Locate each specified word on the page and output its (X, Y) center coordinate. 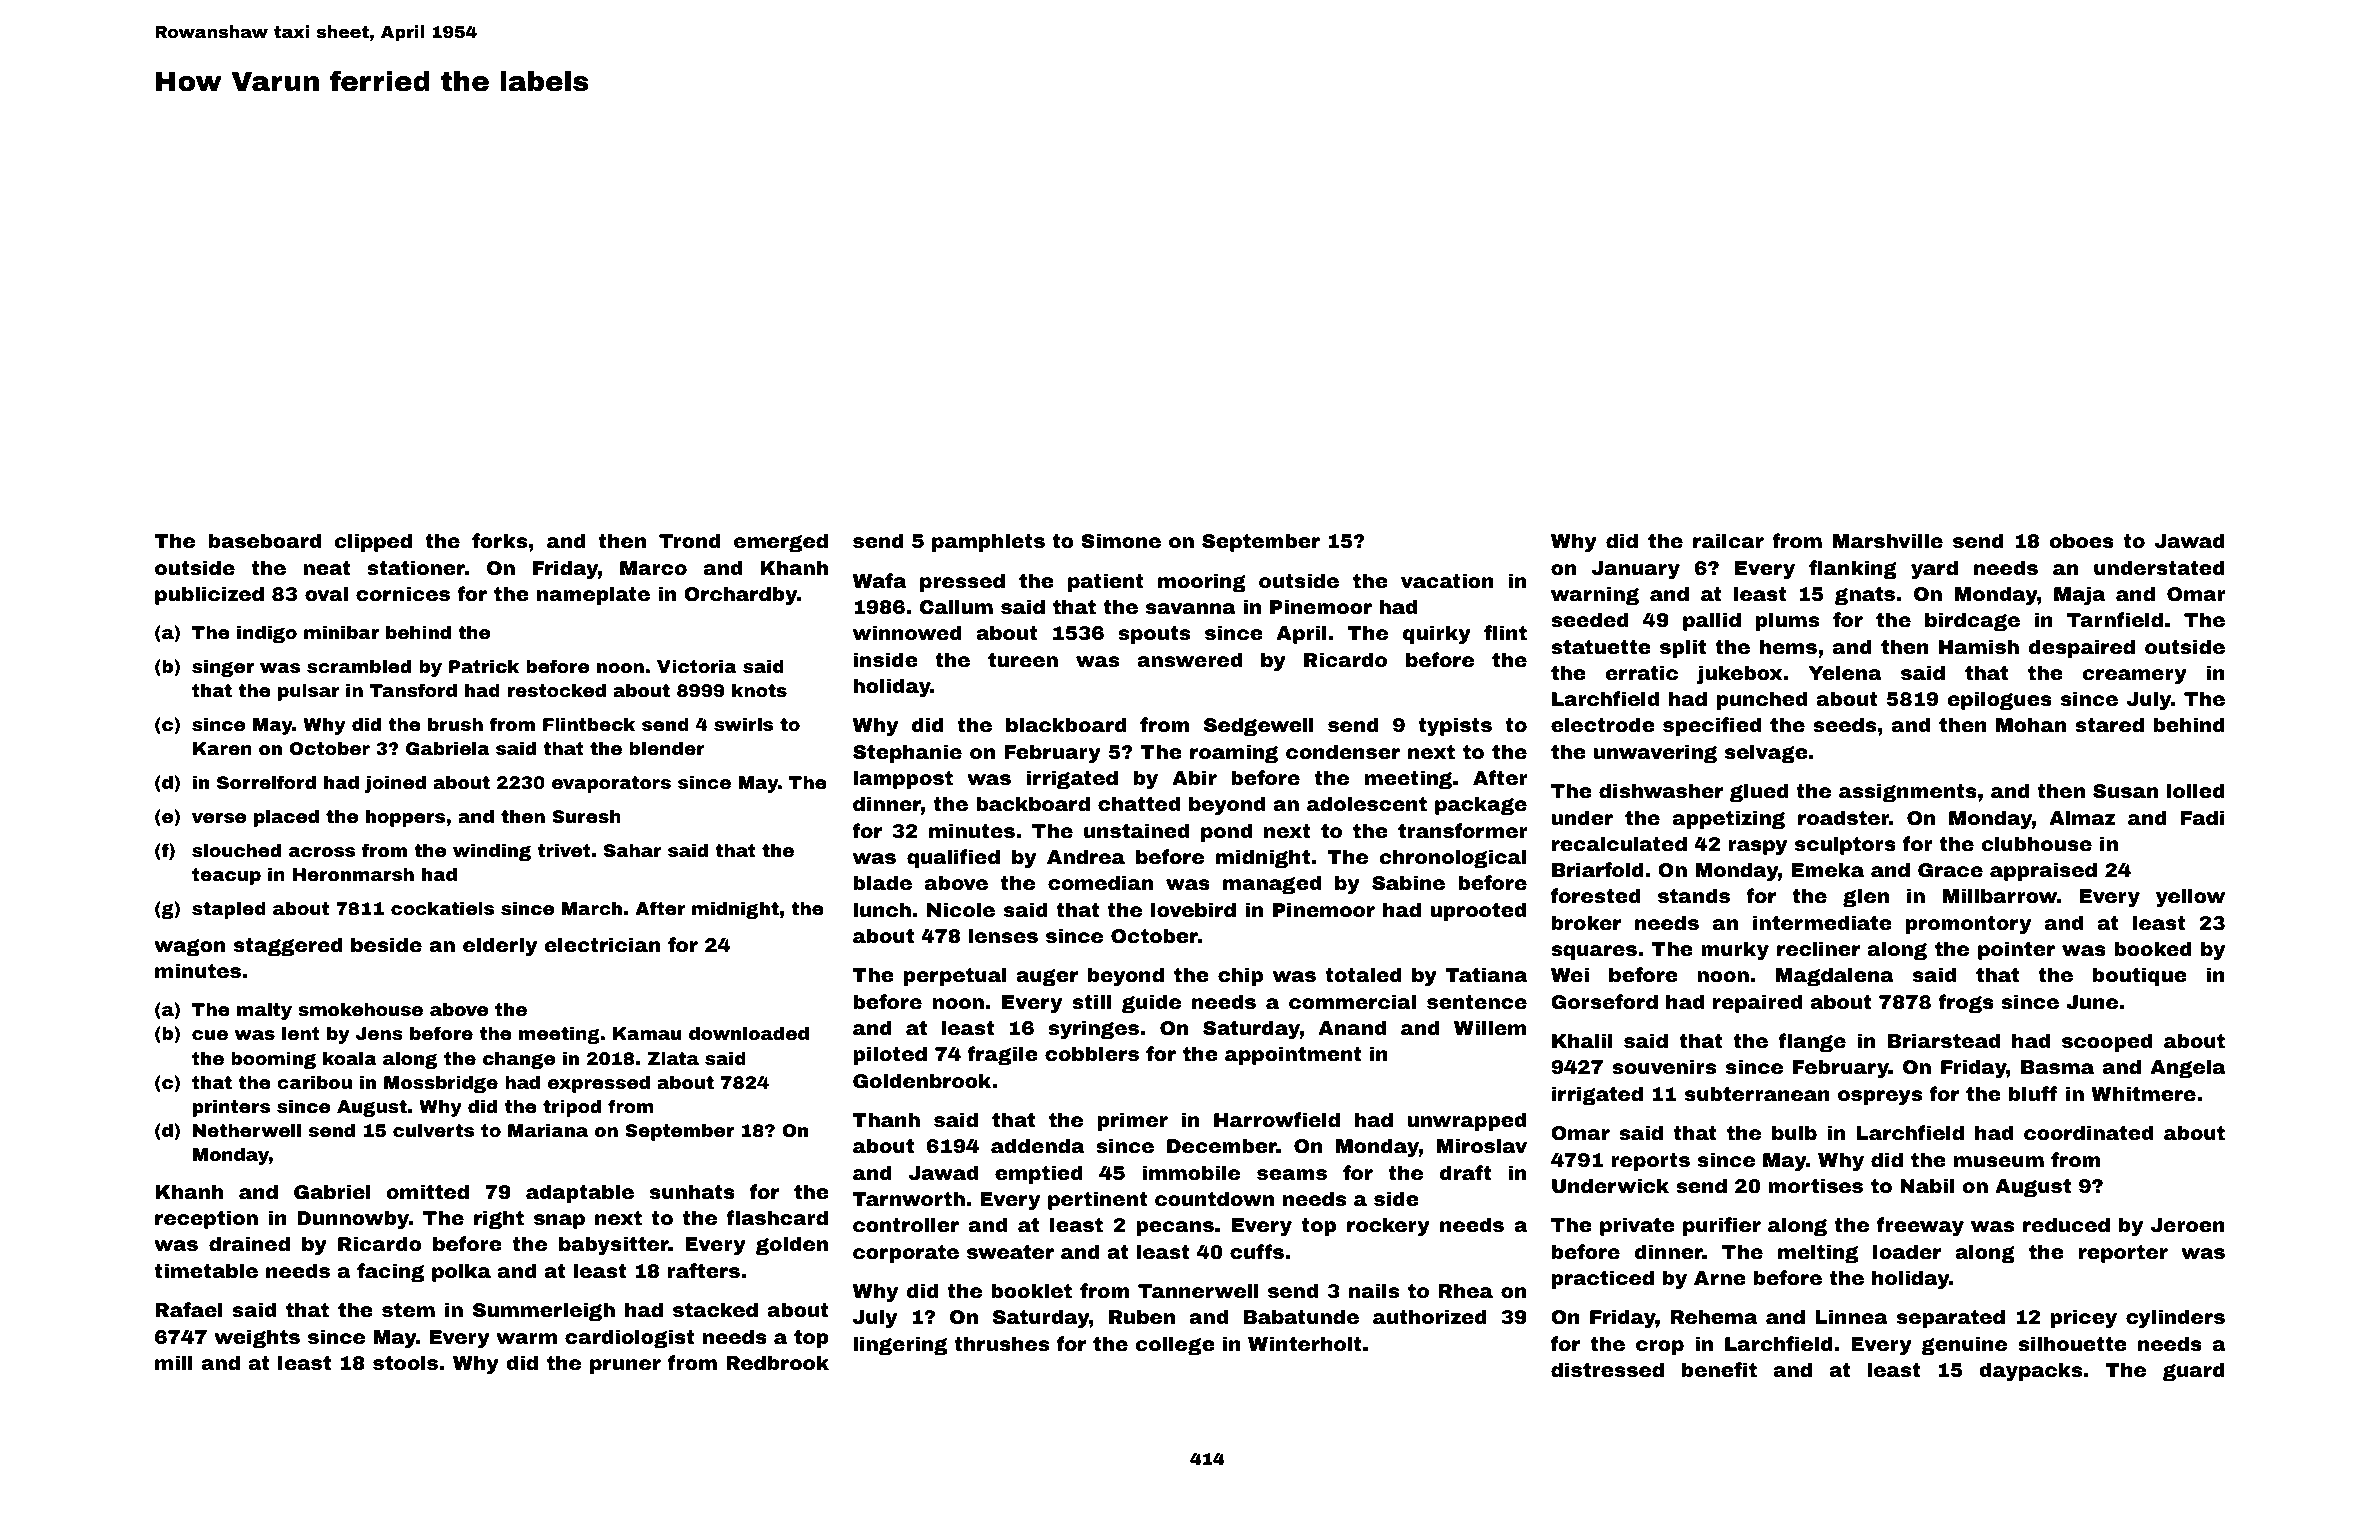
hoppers (405, 818)
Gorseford (1604, 1001)
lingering (900, 1345)
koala (350, 1058)
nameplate (593, 595)
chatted (1139, 803)
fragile (1002, 1055)
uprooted (1478, 911)
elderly (500, 946)
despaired (2082, 648)
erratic (1641, 672)
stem (408, 1310)
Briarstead (1944, 1040)
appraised (2043, 871)
